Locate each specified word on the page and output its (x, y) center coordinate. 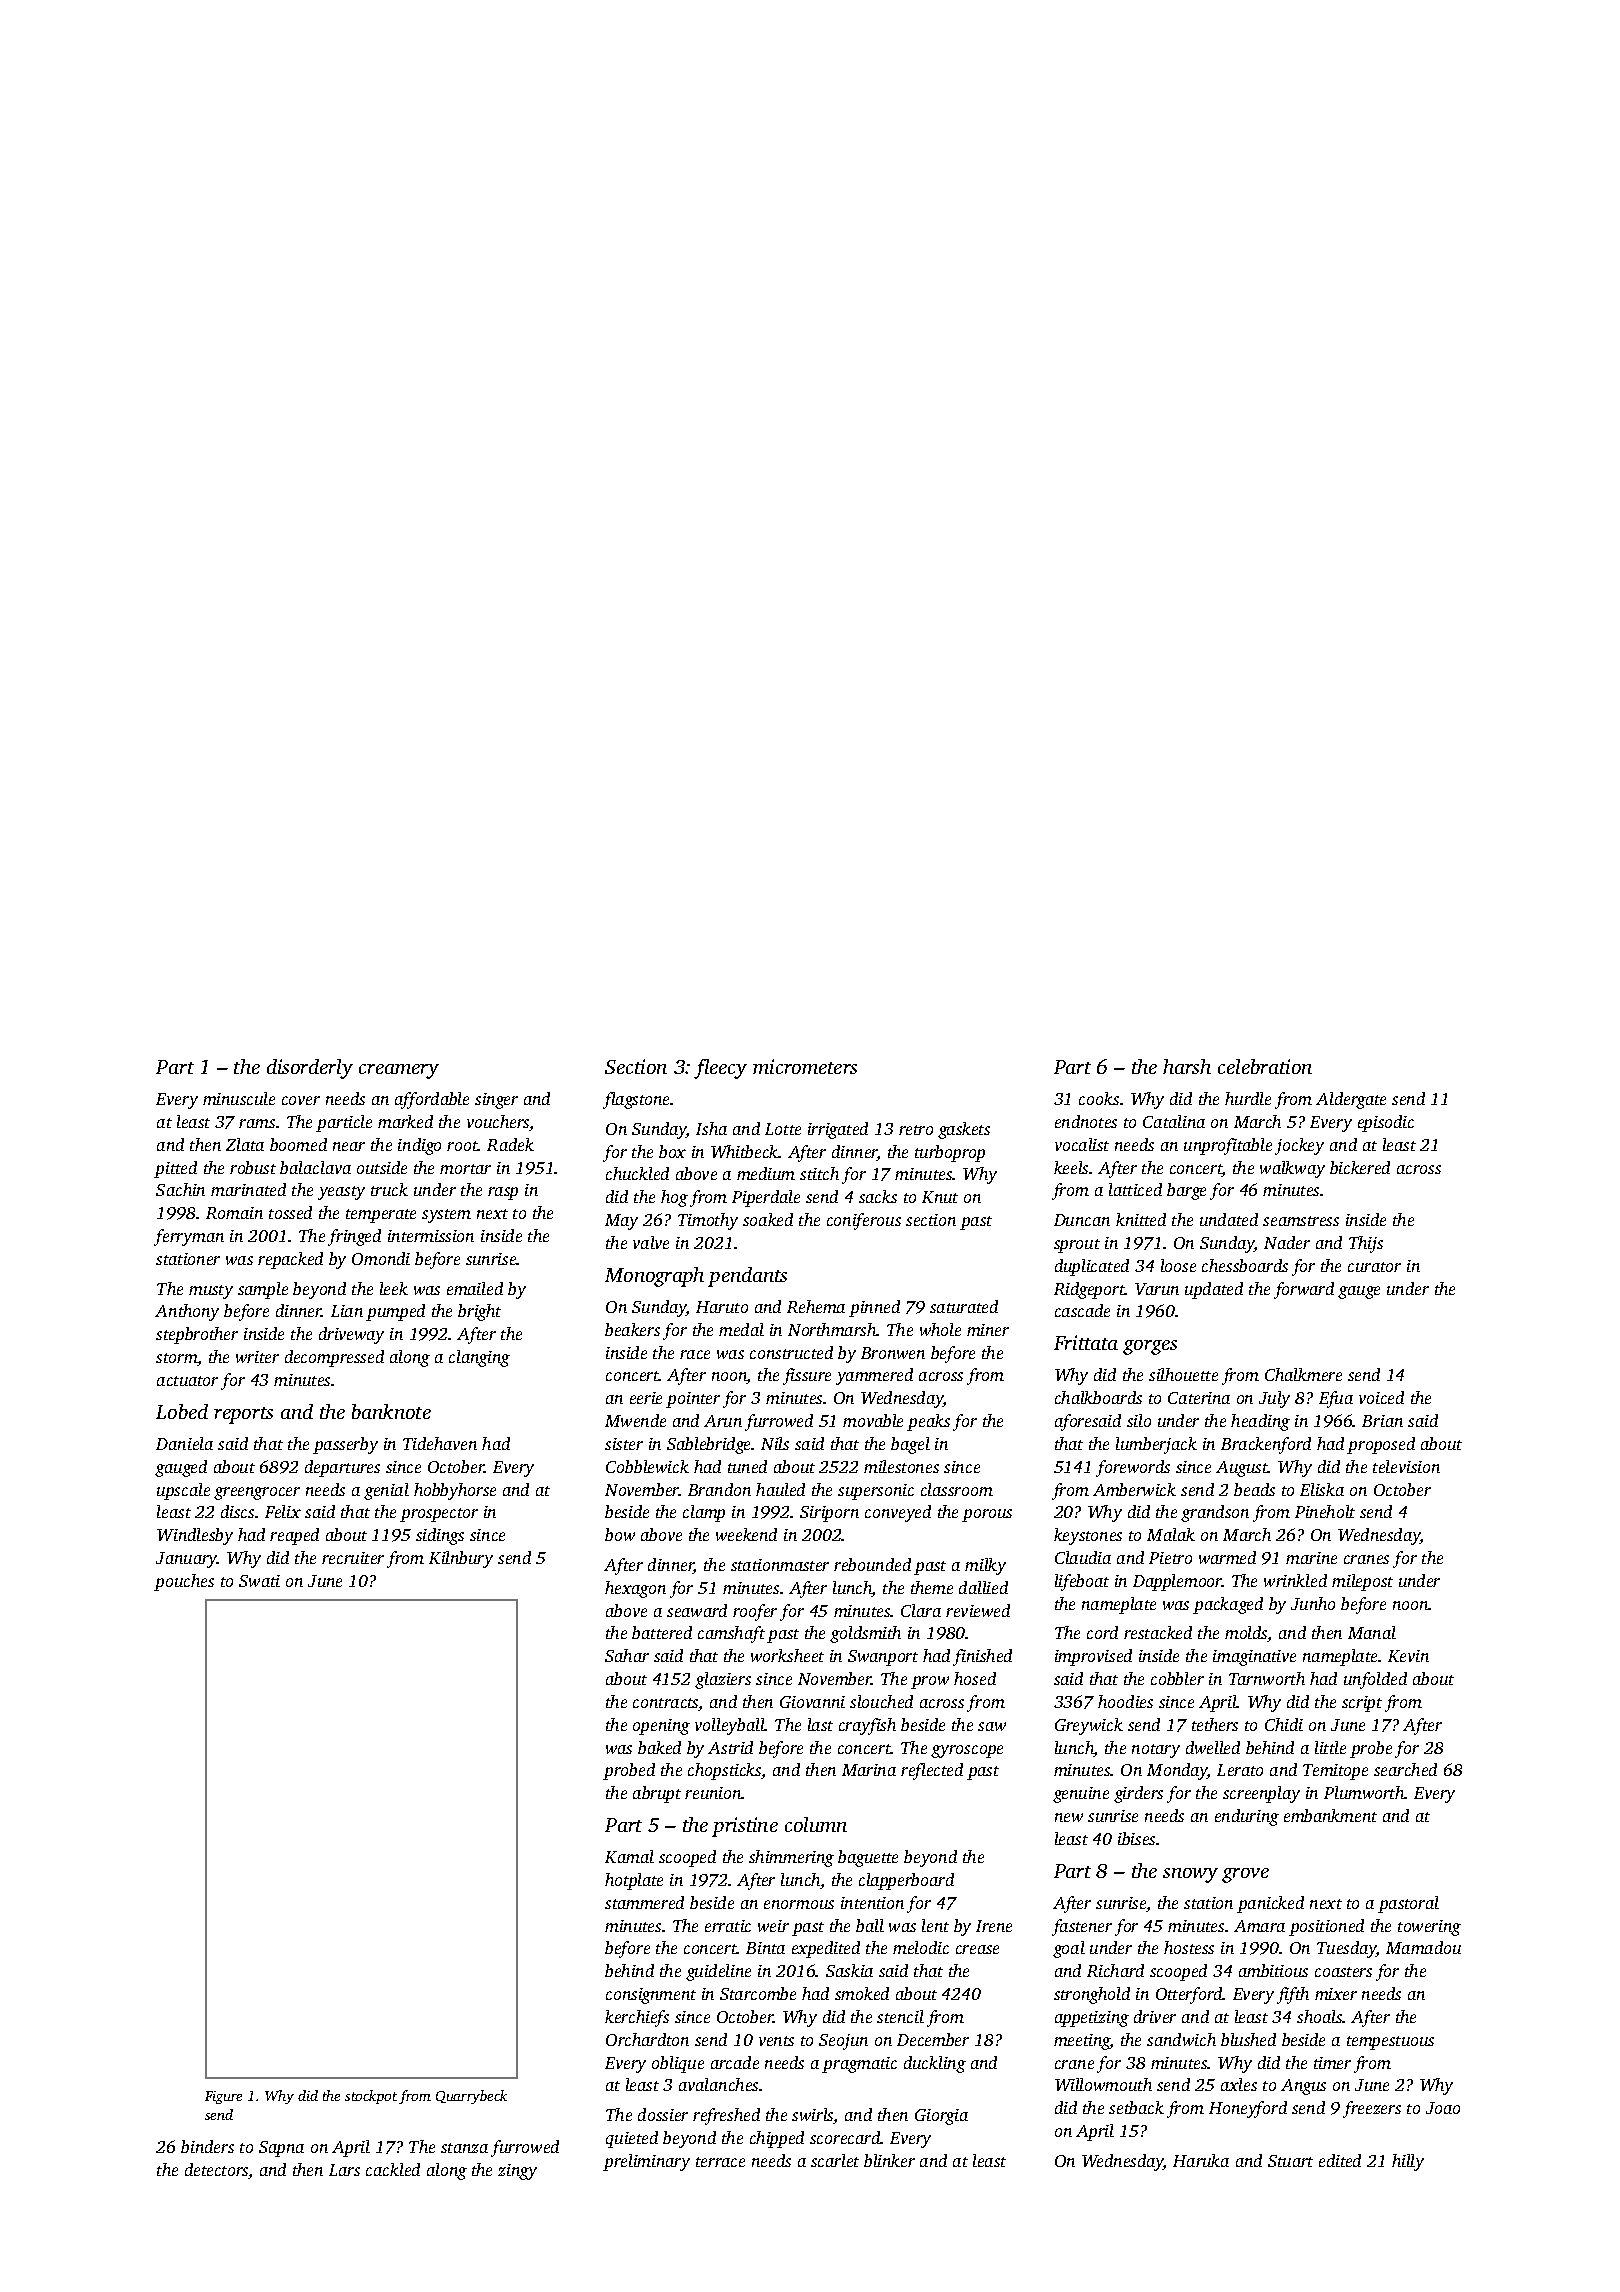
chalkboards (1098, 1397)
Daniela (184, 1443)
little (1330, 1747)
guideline (718, 1972)
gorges (1150, 1347)
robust (253, 1167)
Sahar (627, 1655)
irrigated (838, 1130)
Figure (223, 2097)
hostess (1189, 1947)
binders (207, 2146)
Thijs (1366, 1244)
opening (661, 1727)
